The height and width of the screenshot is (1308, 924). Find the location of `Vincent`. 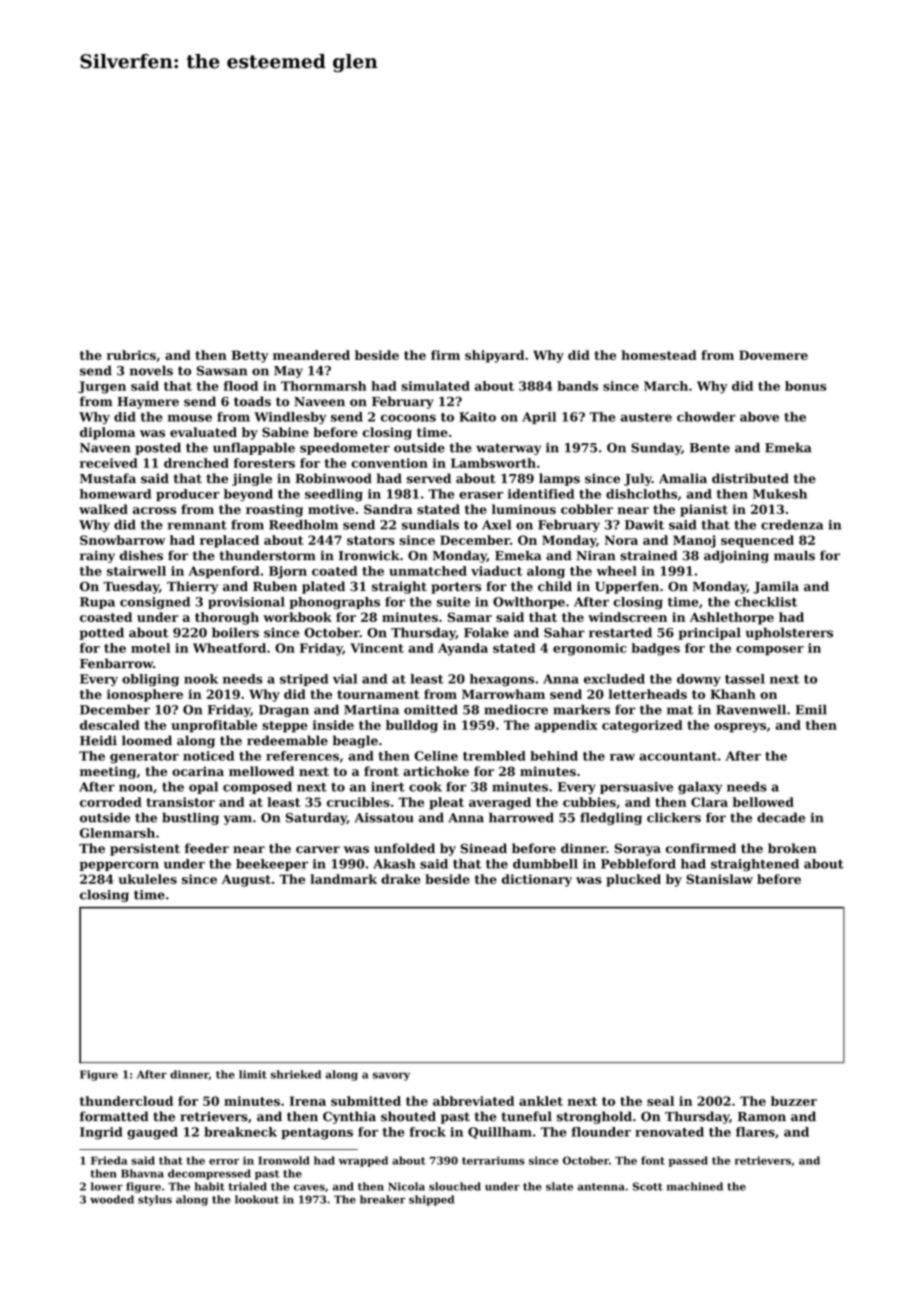

Vincent is located at coordinates (377, 648).
